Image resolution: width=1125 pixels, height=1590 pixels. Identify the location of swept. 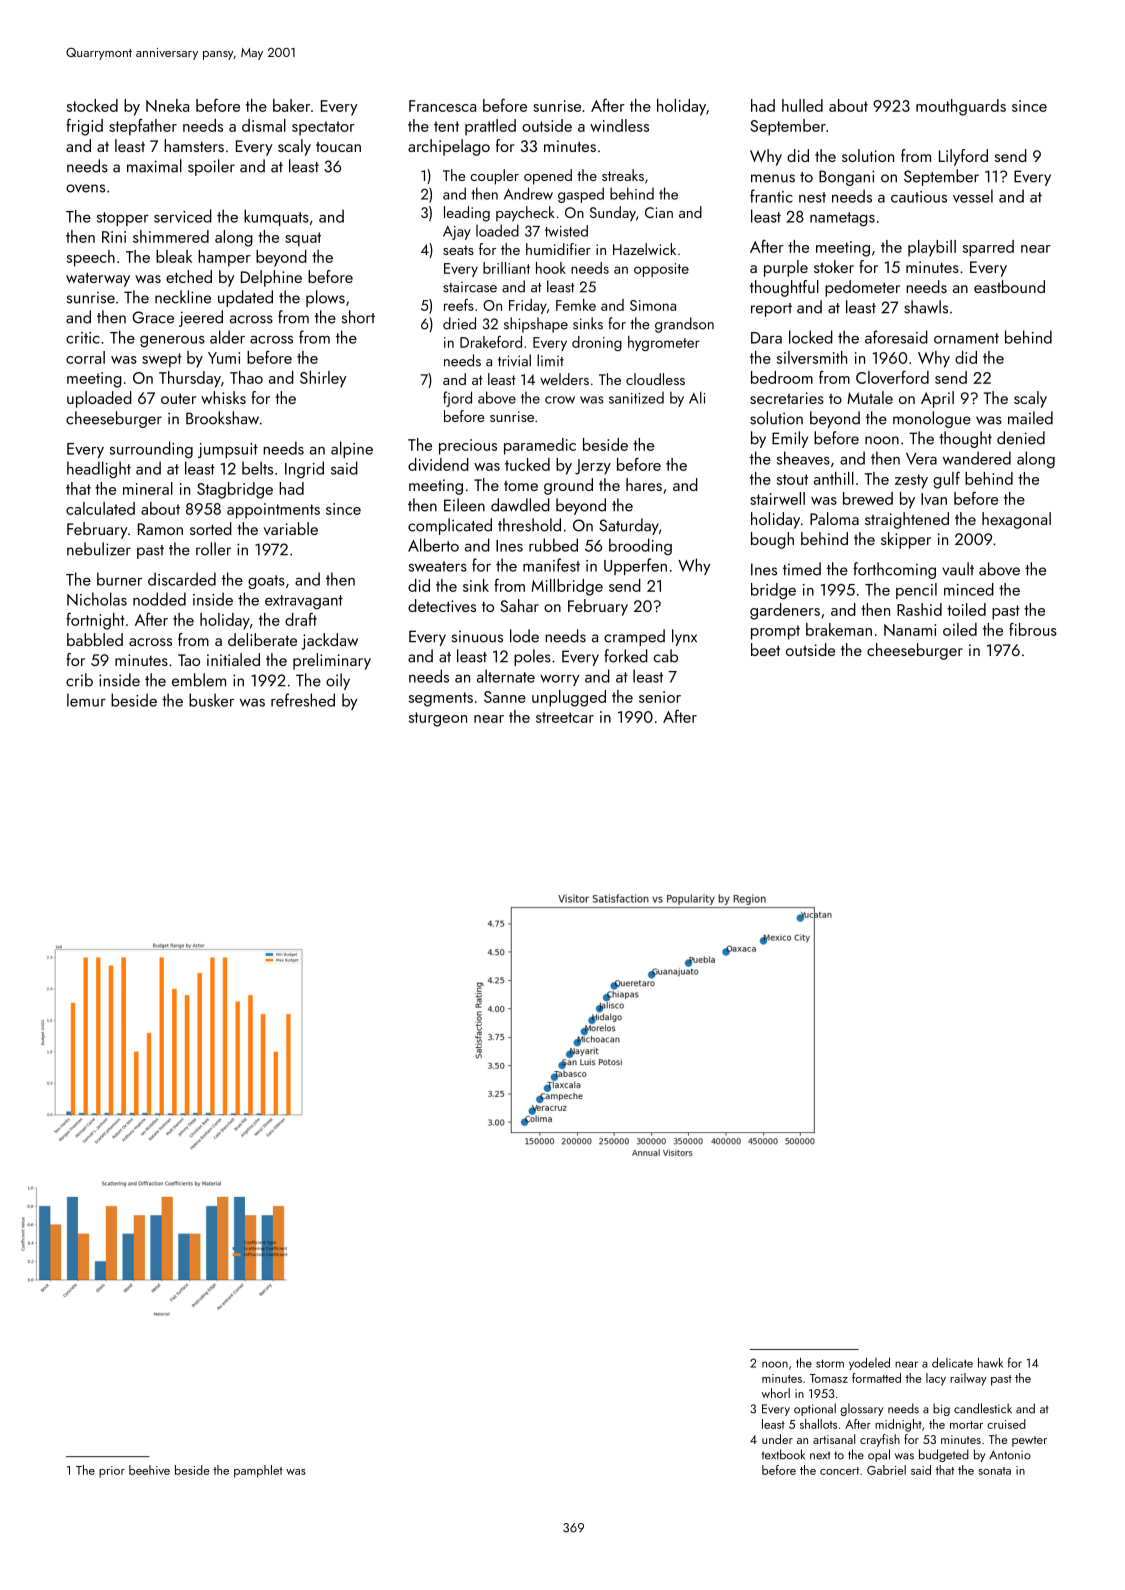
(162, 360).
